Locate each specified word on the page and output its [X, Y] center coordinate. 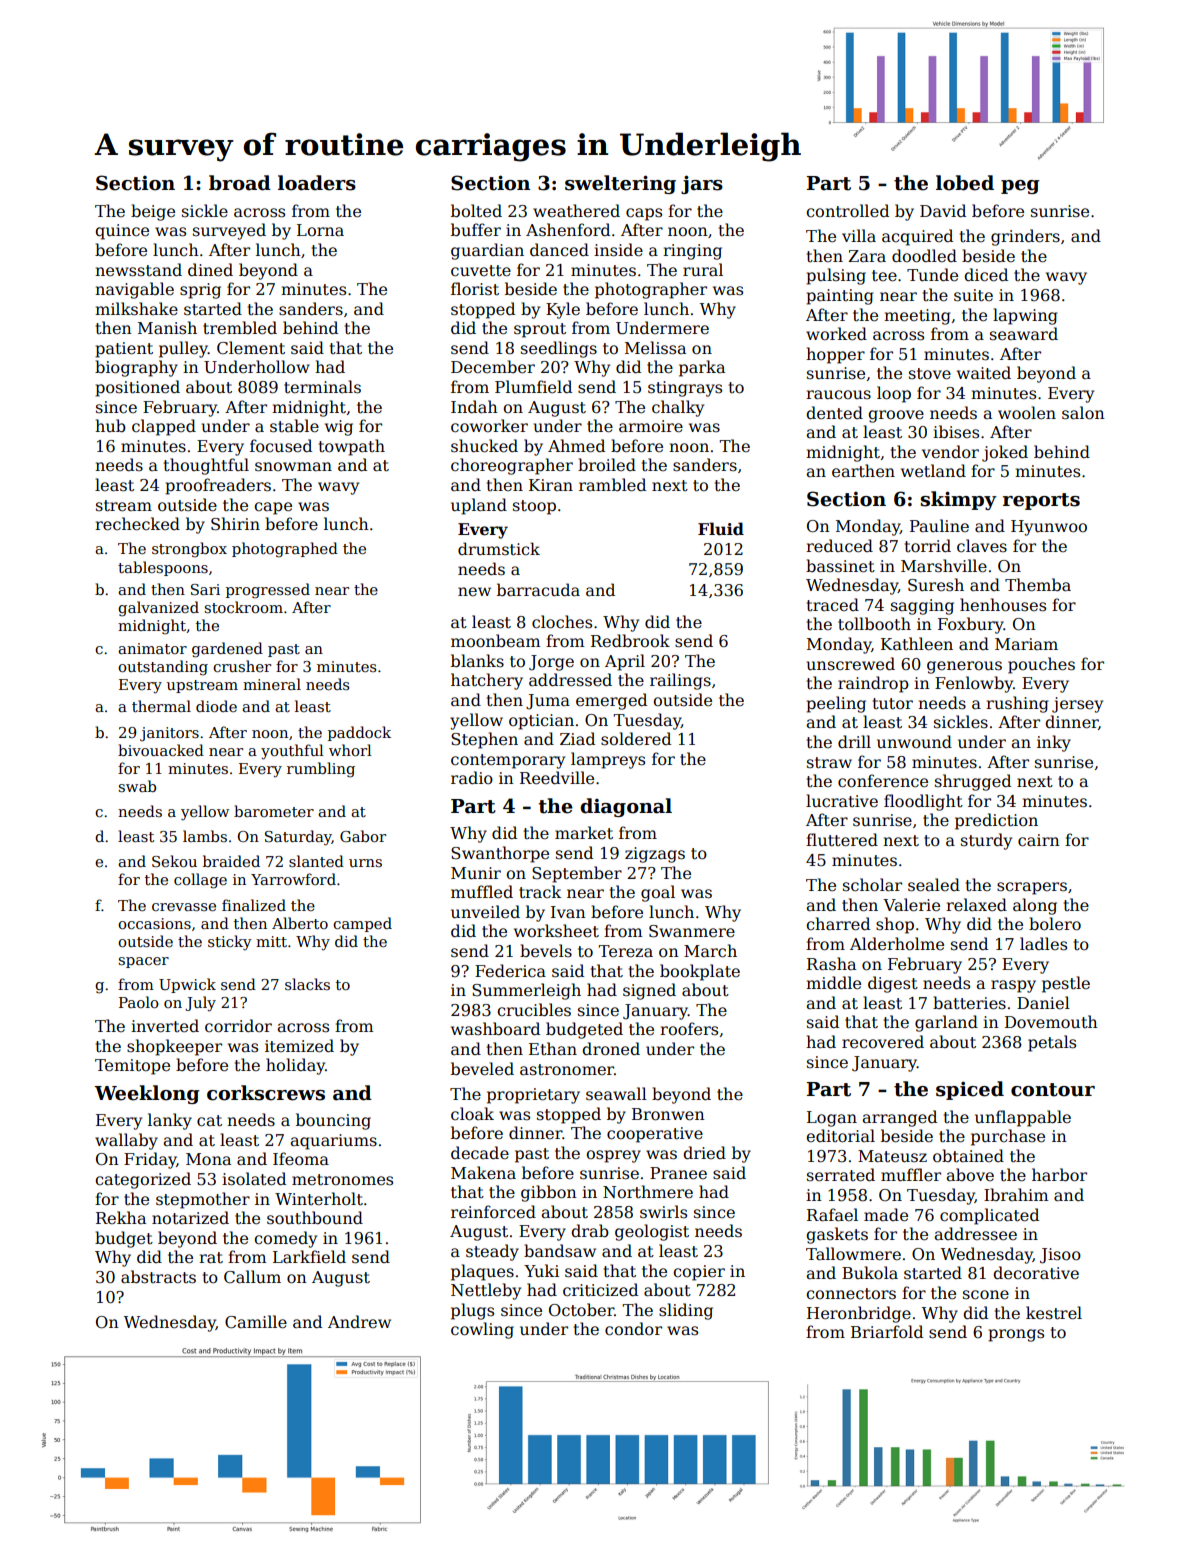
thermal [161, 706]
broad [240, 183]
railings [680, 681]
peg [1020, 187]
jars [702, 184]
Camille [256, 1322]
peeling [836, 704]
